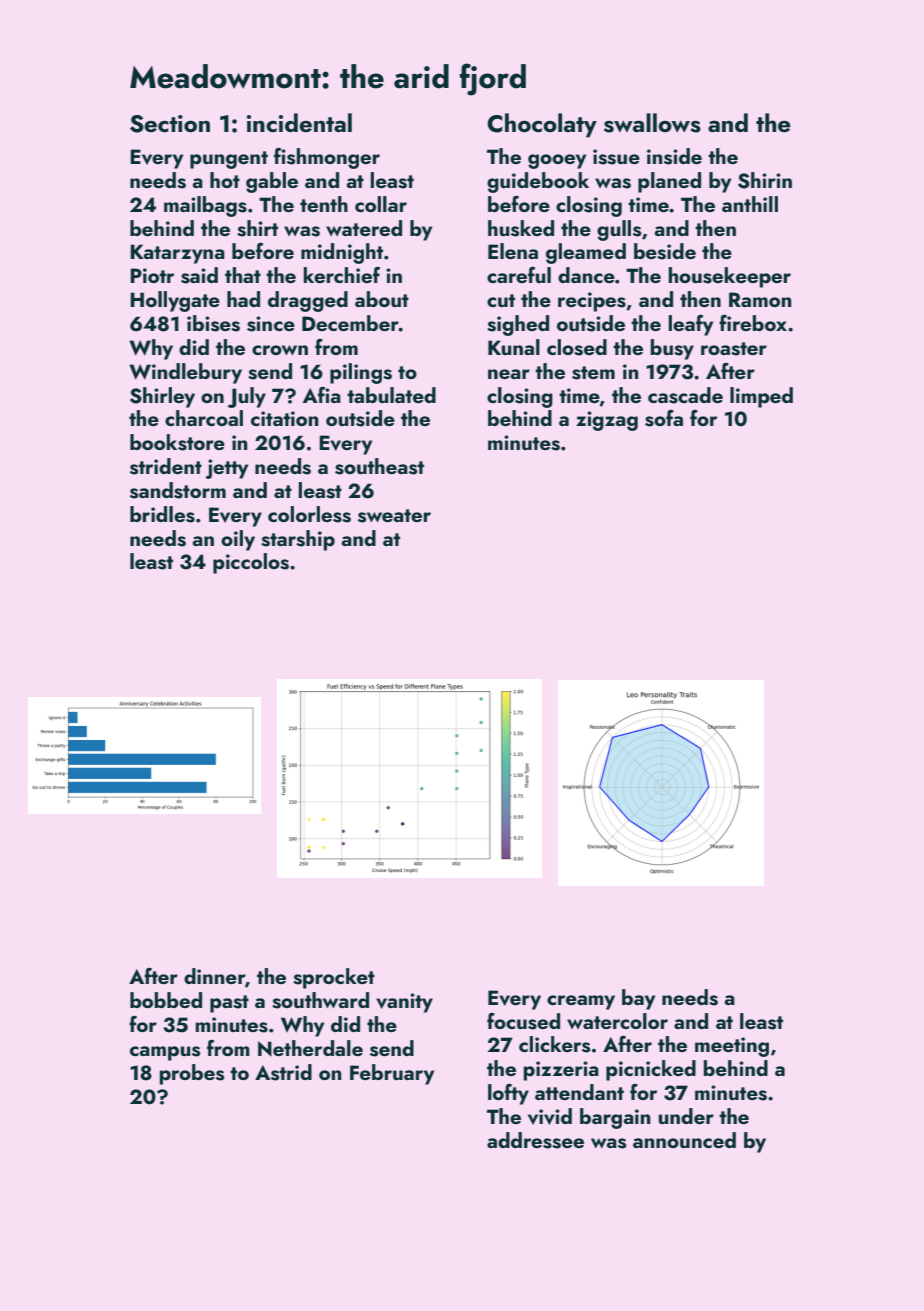 This image has height=1311, width=924. I want to click on announced, so click(684, 1140).
